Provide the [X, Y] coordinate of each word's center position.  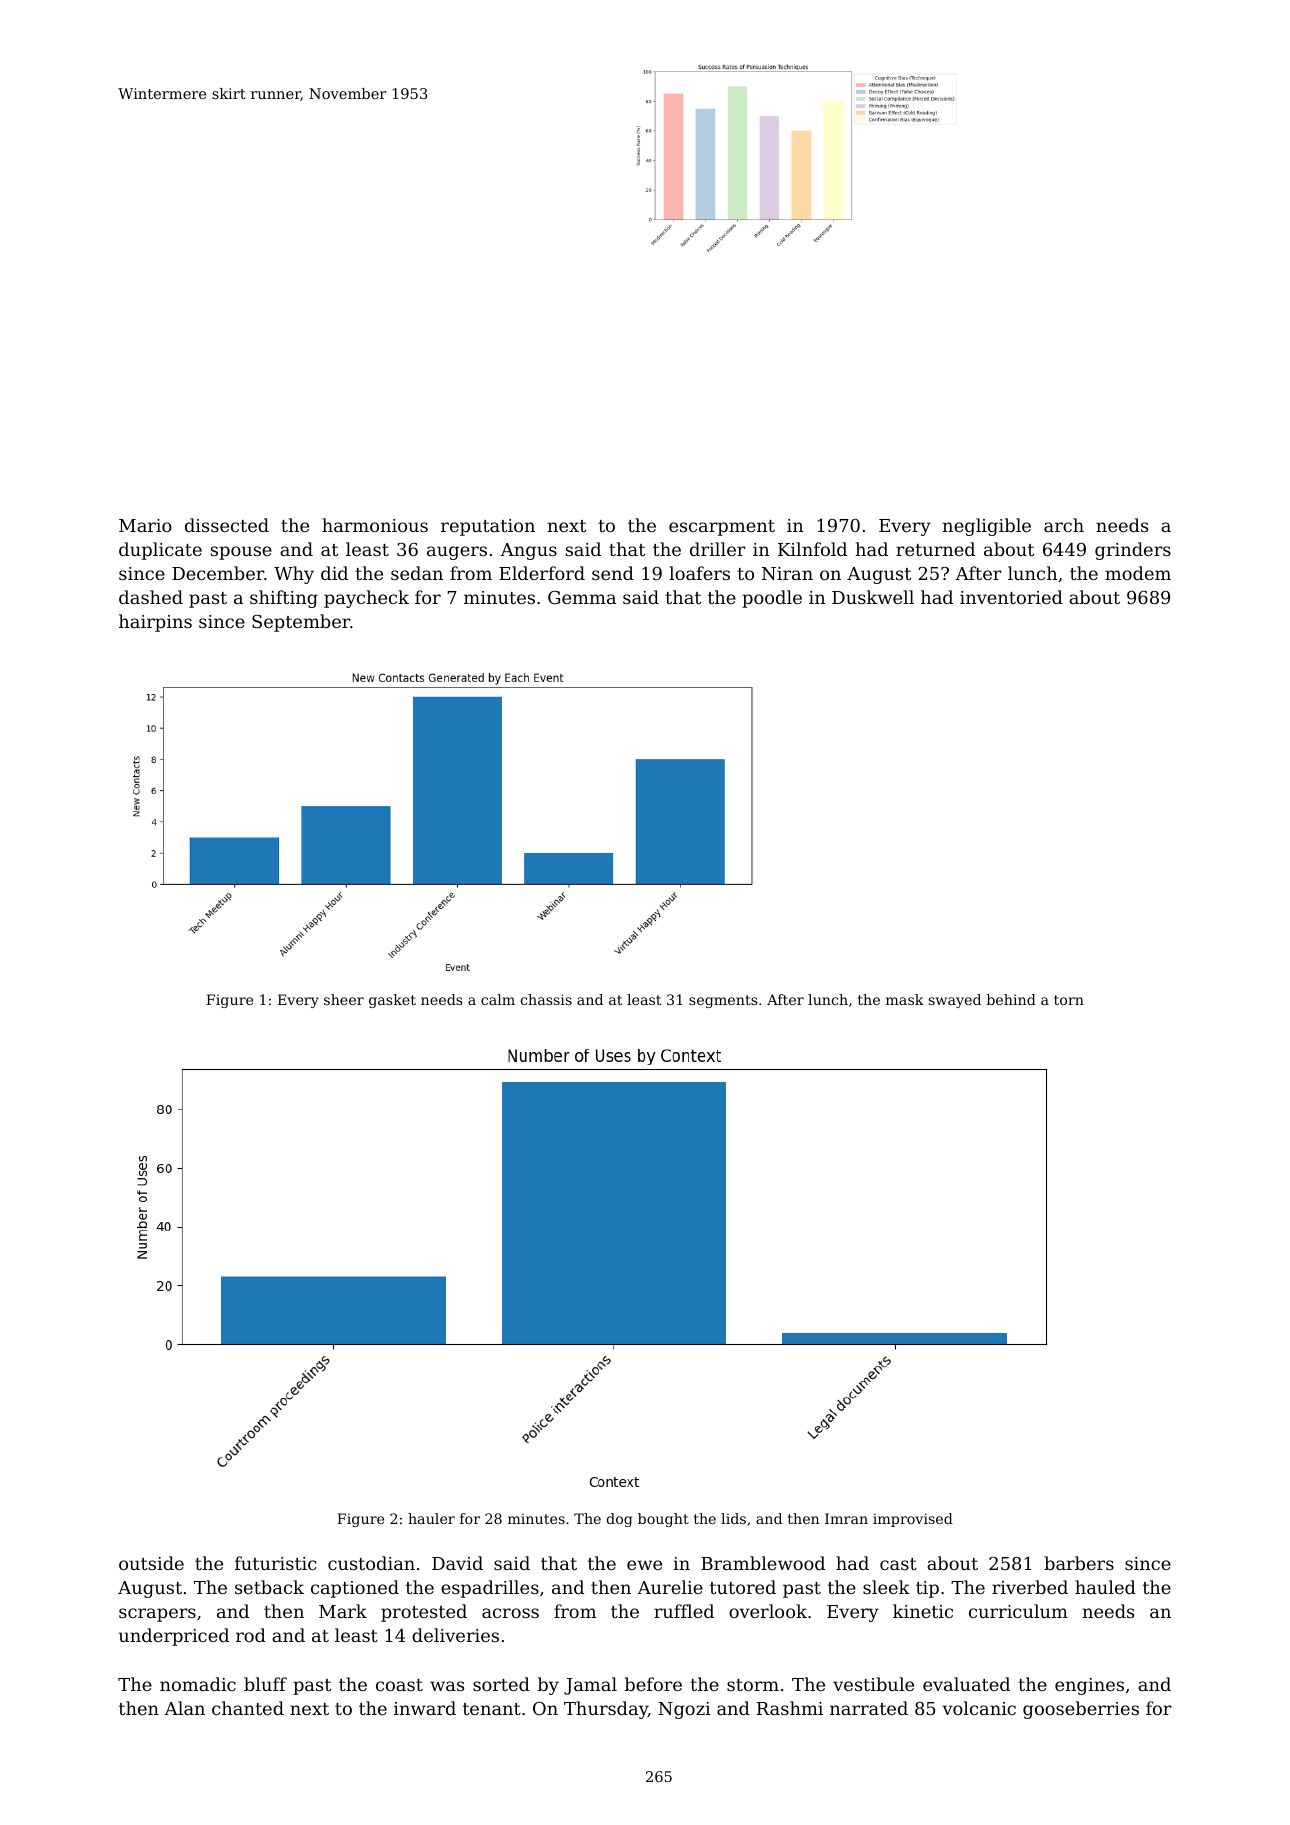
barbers [1079, 1563]
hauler [431, 1518]
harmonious [375, 525]
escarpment [722, 528]
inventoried [1011, 597]
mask [905, 999]
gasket [392, 1001]
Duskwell [873, 597]
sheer [344, 999]
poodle [772, 599]
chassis [546, 999]
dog [619, 1520]
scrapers [157, 1615]
